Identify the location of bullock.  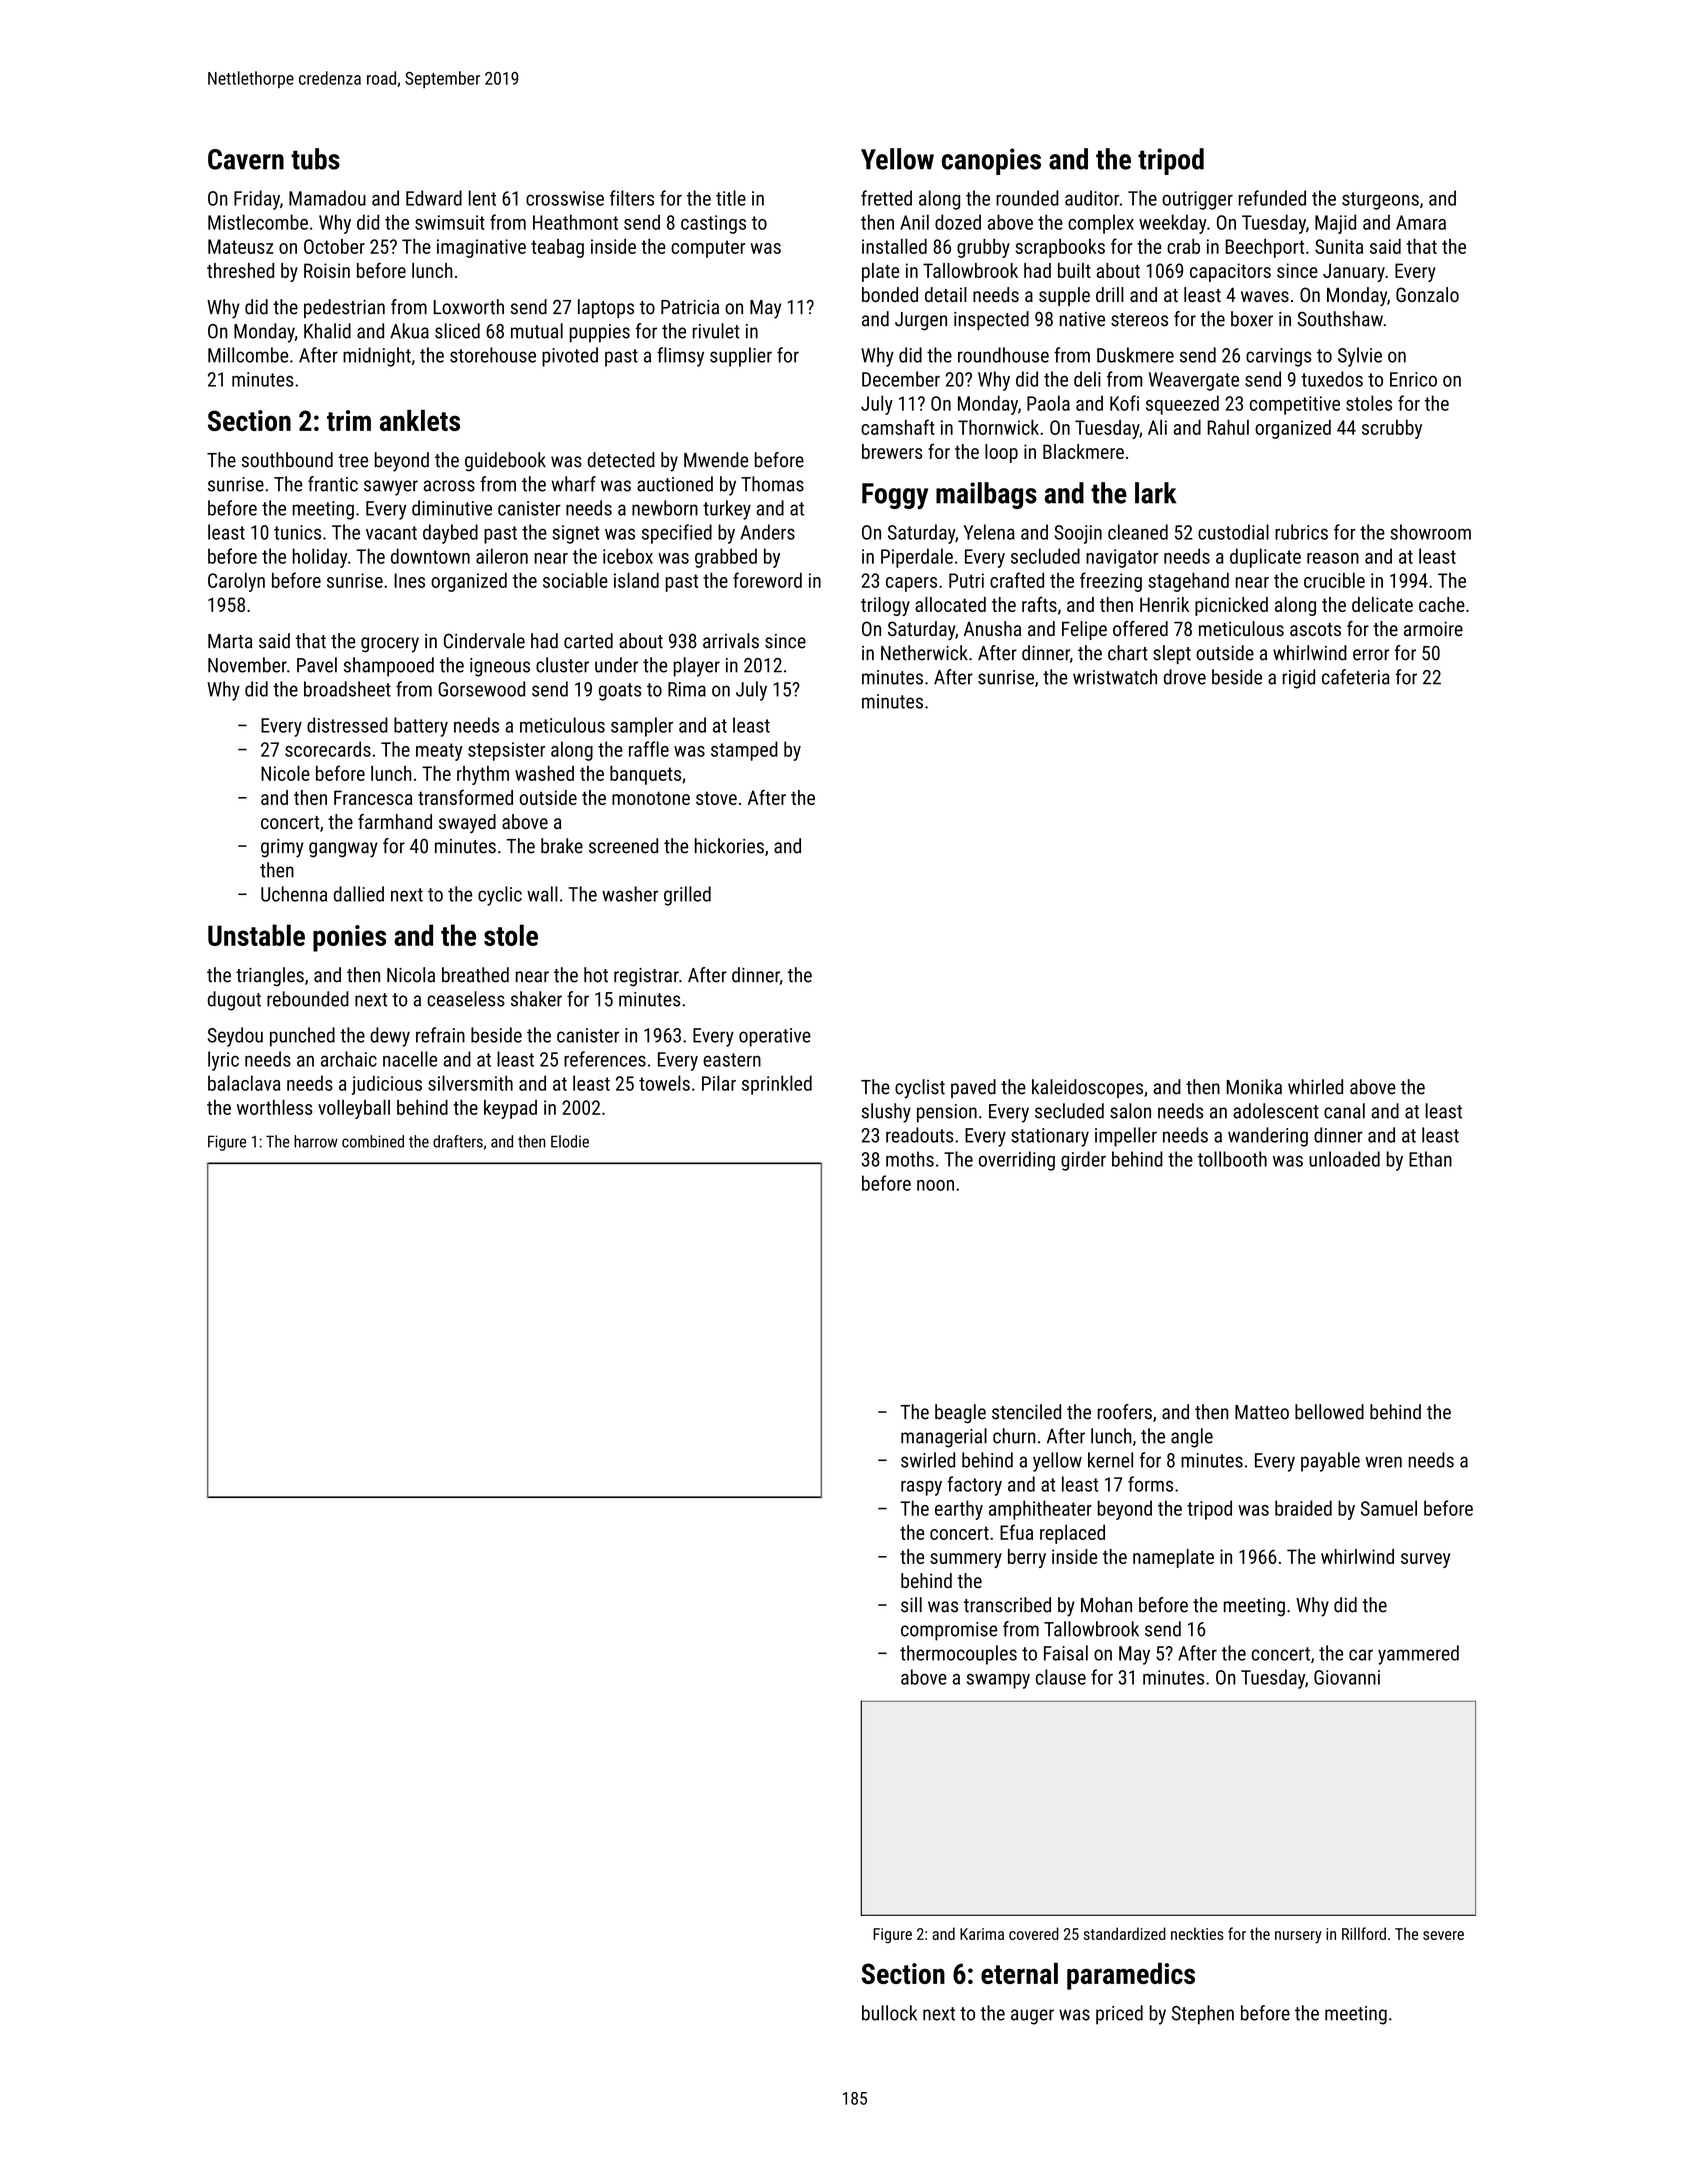
(889, 2013).
